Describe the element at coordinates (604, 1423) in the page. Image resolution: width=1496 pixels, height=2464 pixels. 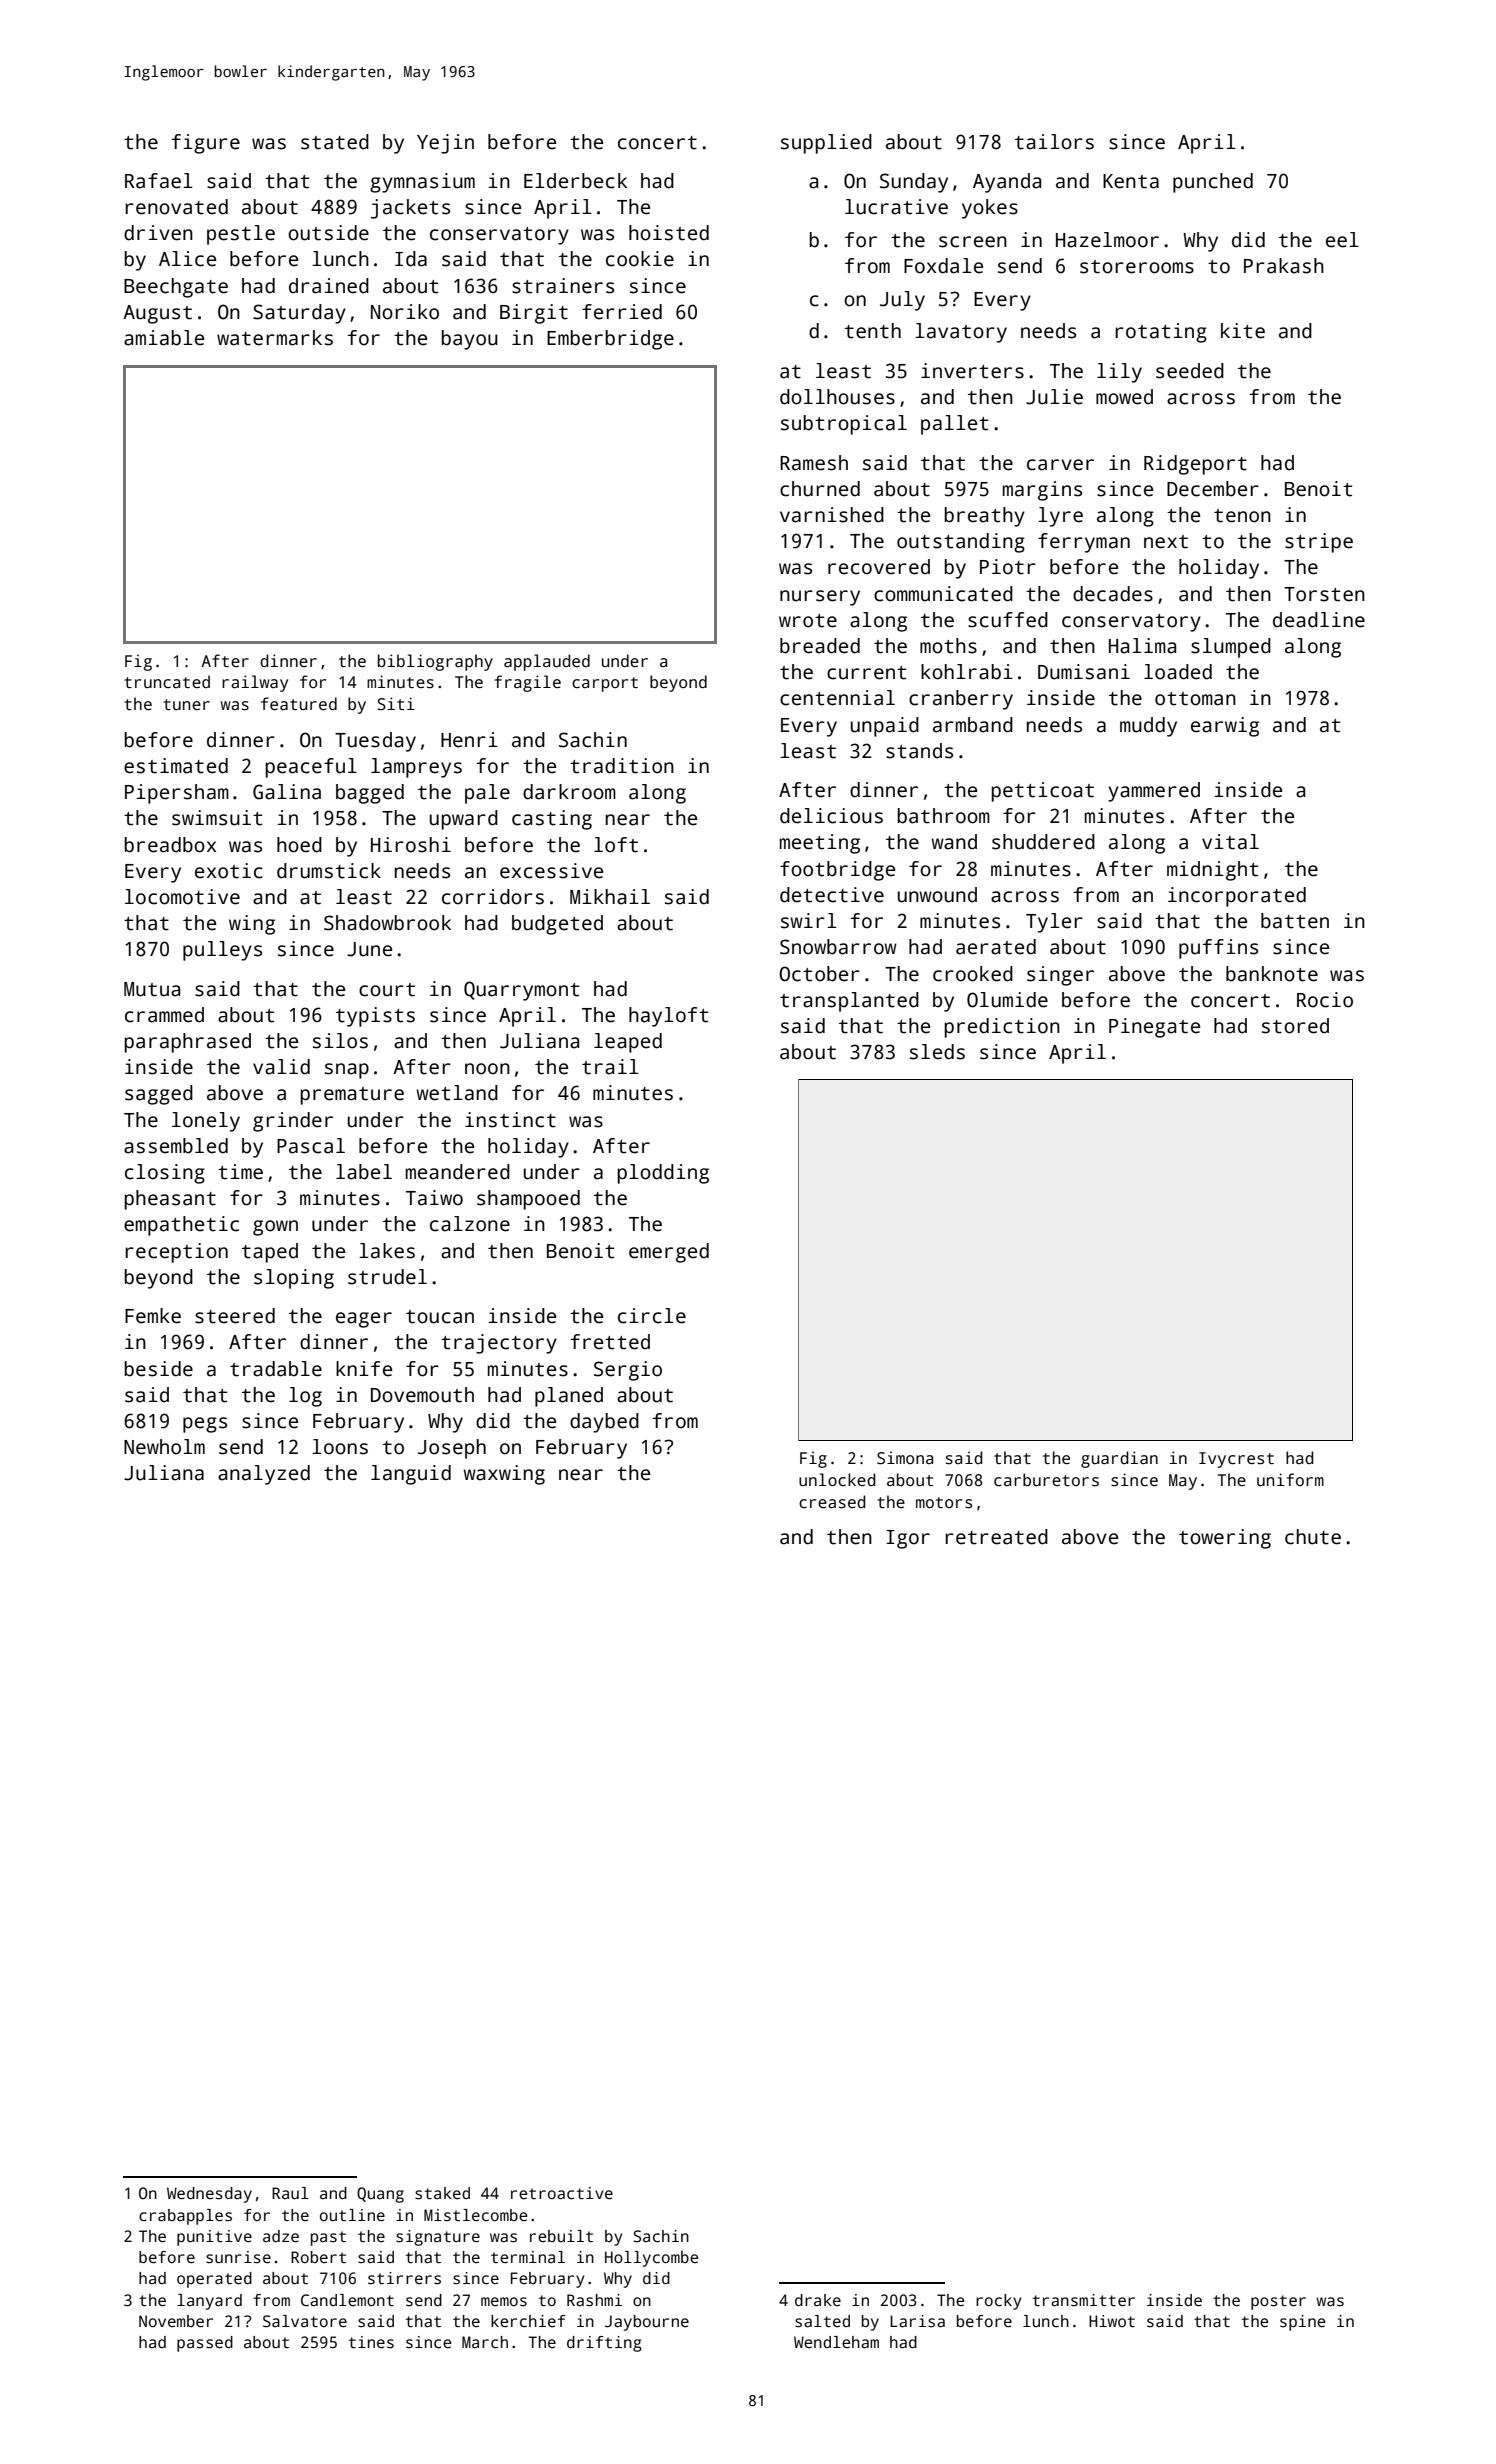
I see `daybed` at that location.
